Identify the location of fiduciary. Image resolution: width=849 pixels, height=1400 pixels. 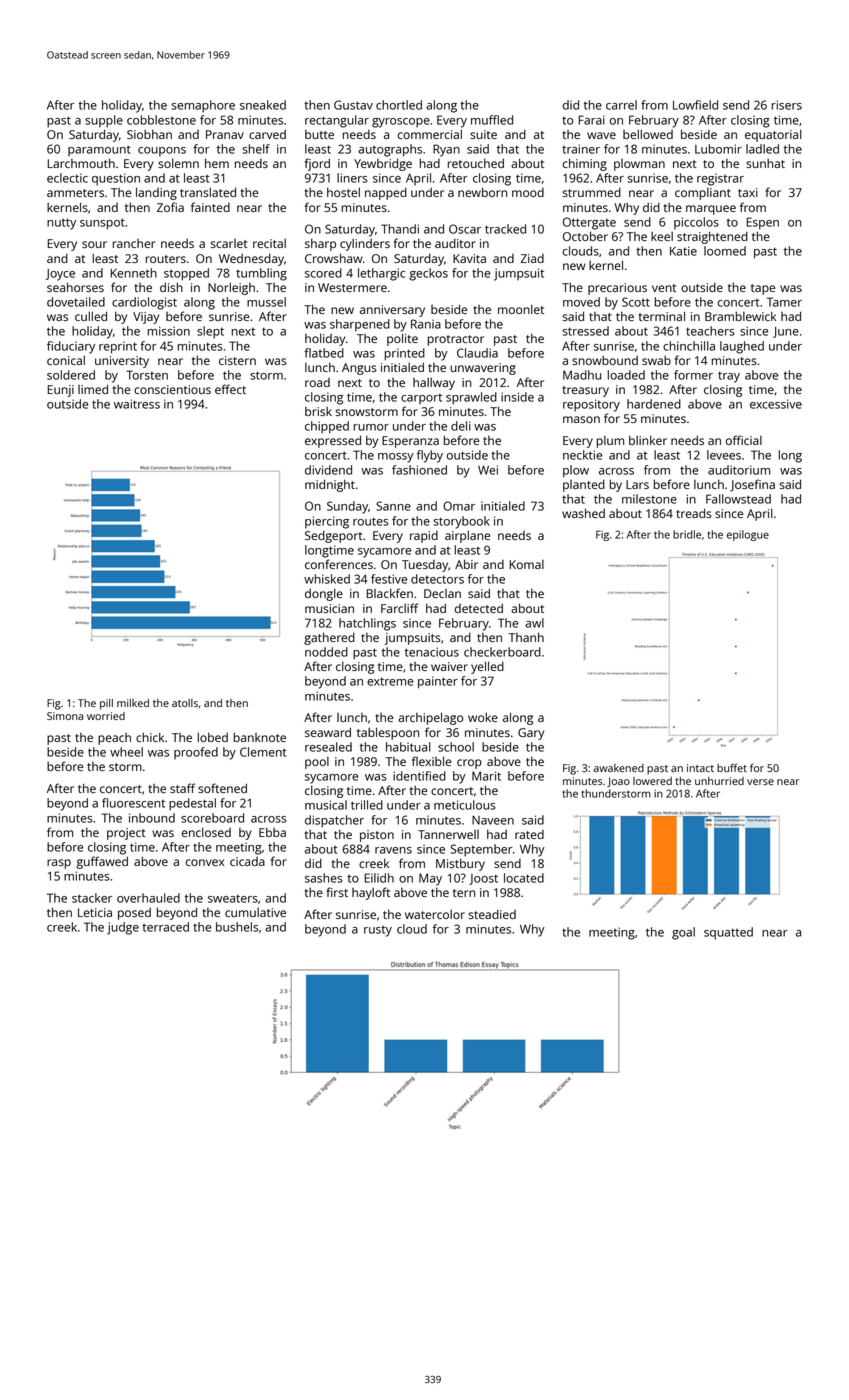
(71, 347).
